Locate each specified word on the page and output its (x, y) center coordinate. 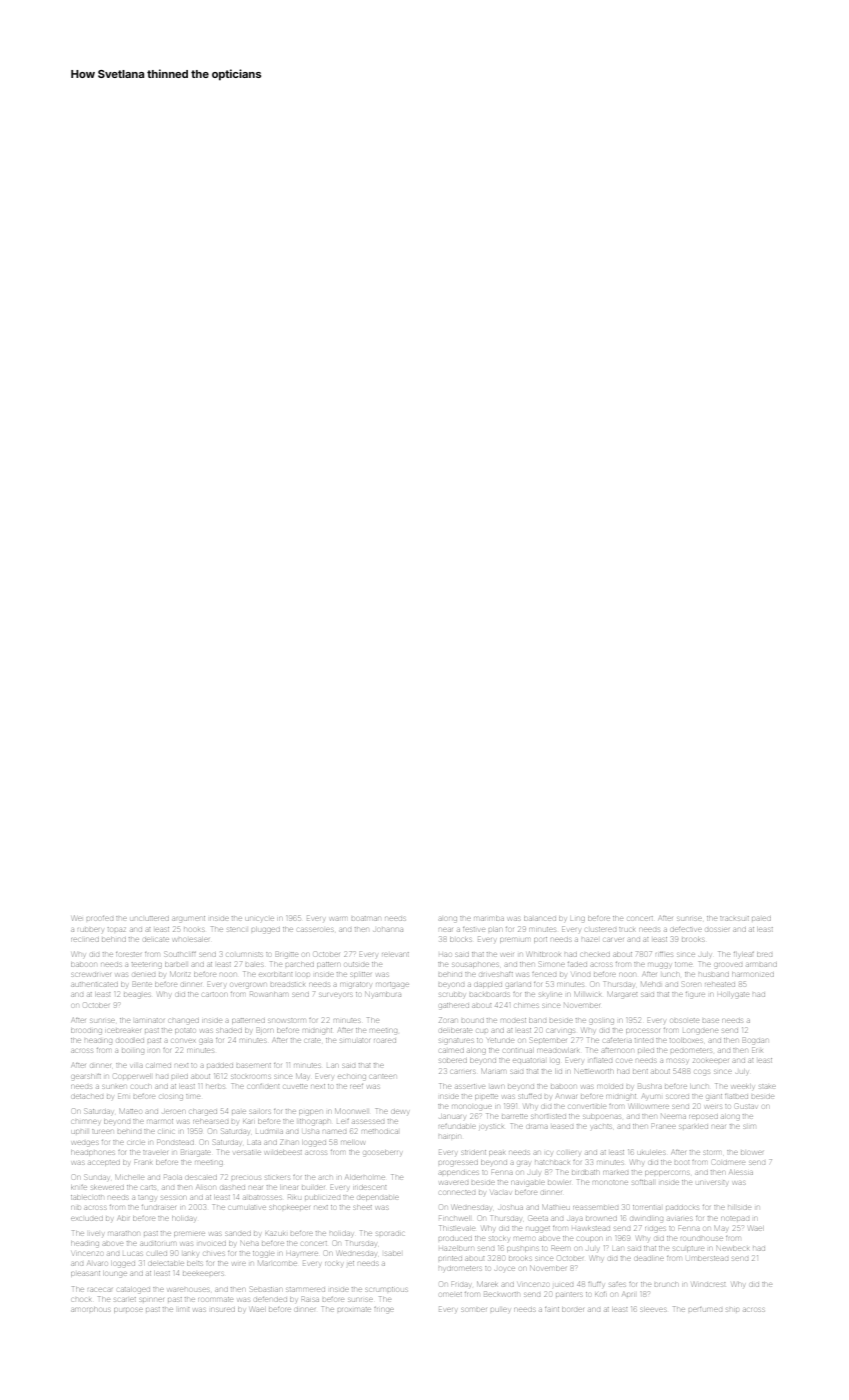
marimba (489, 919)
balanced (540, 919)
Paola (173, 1177)
